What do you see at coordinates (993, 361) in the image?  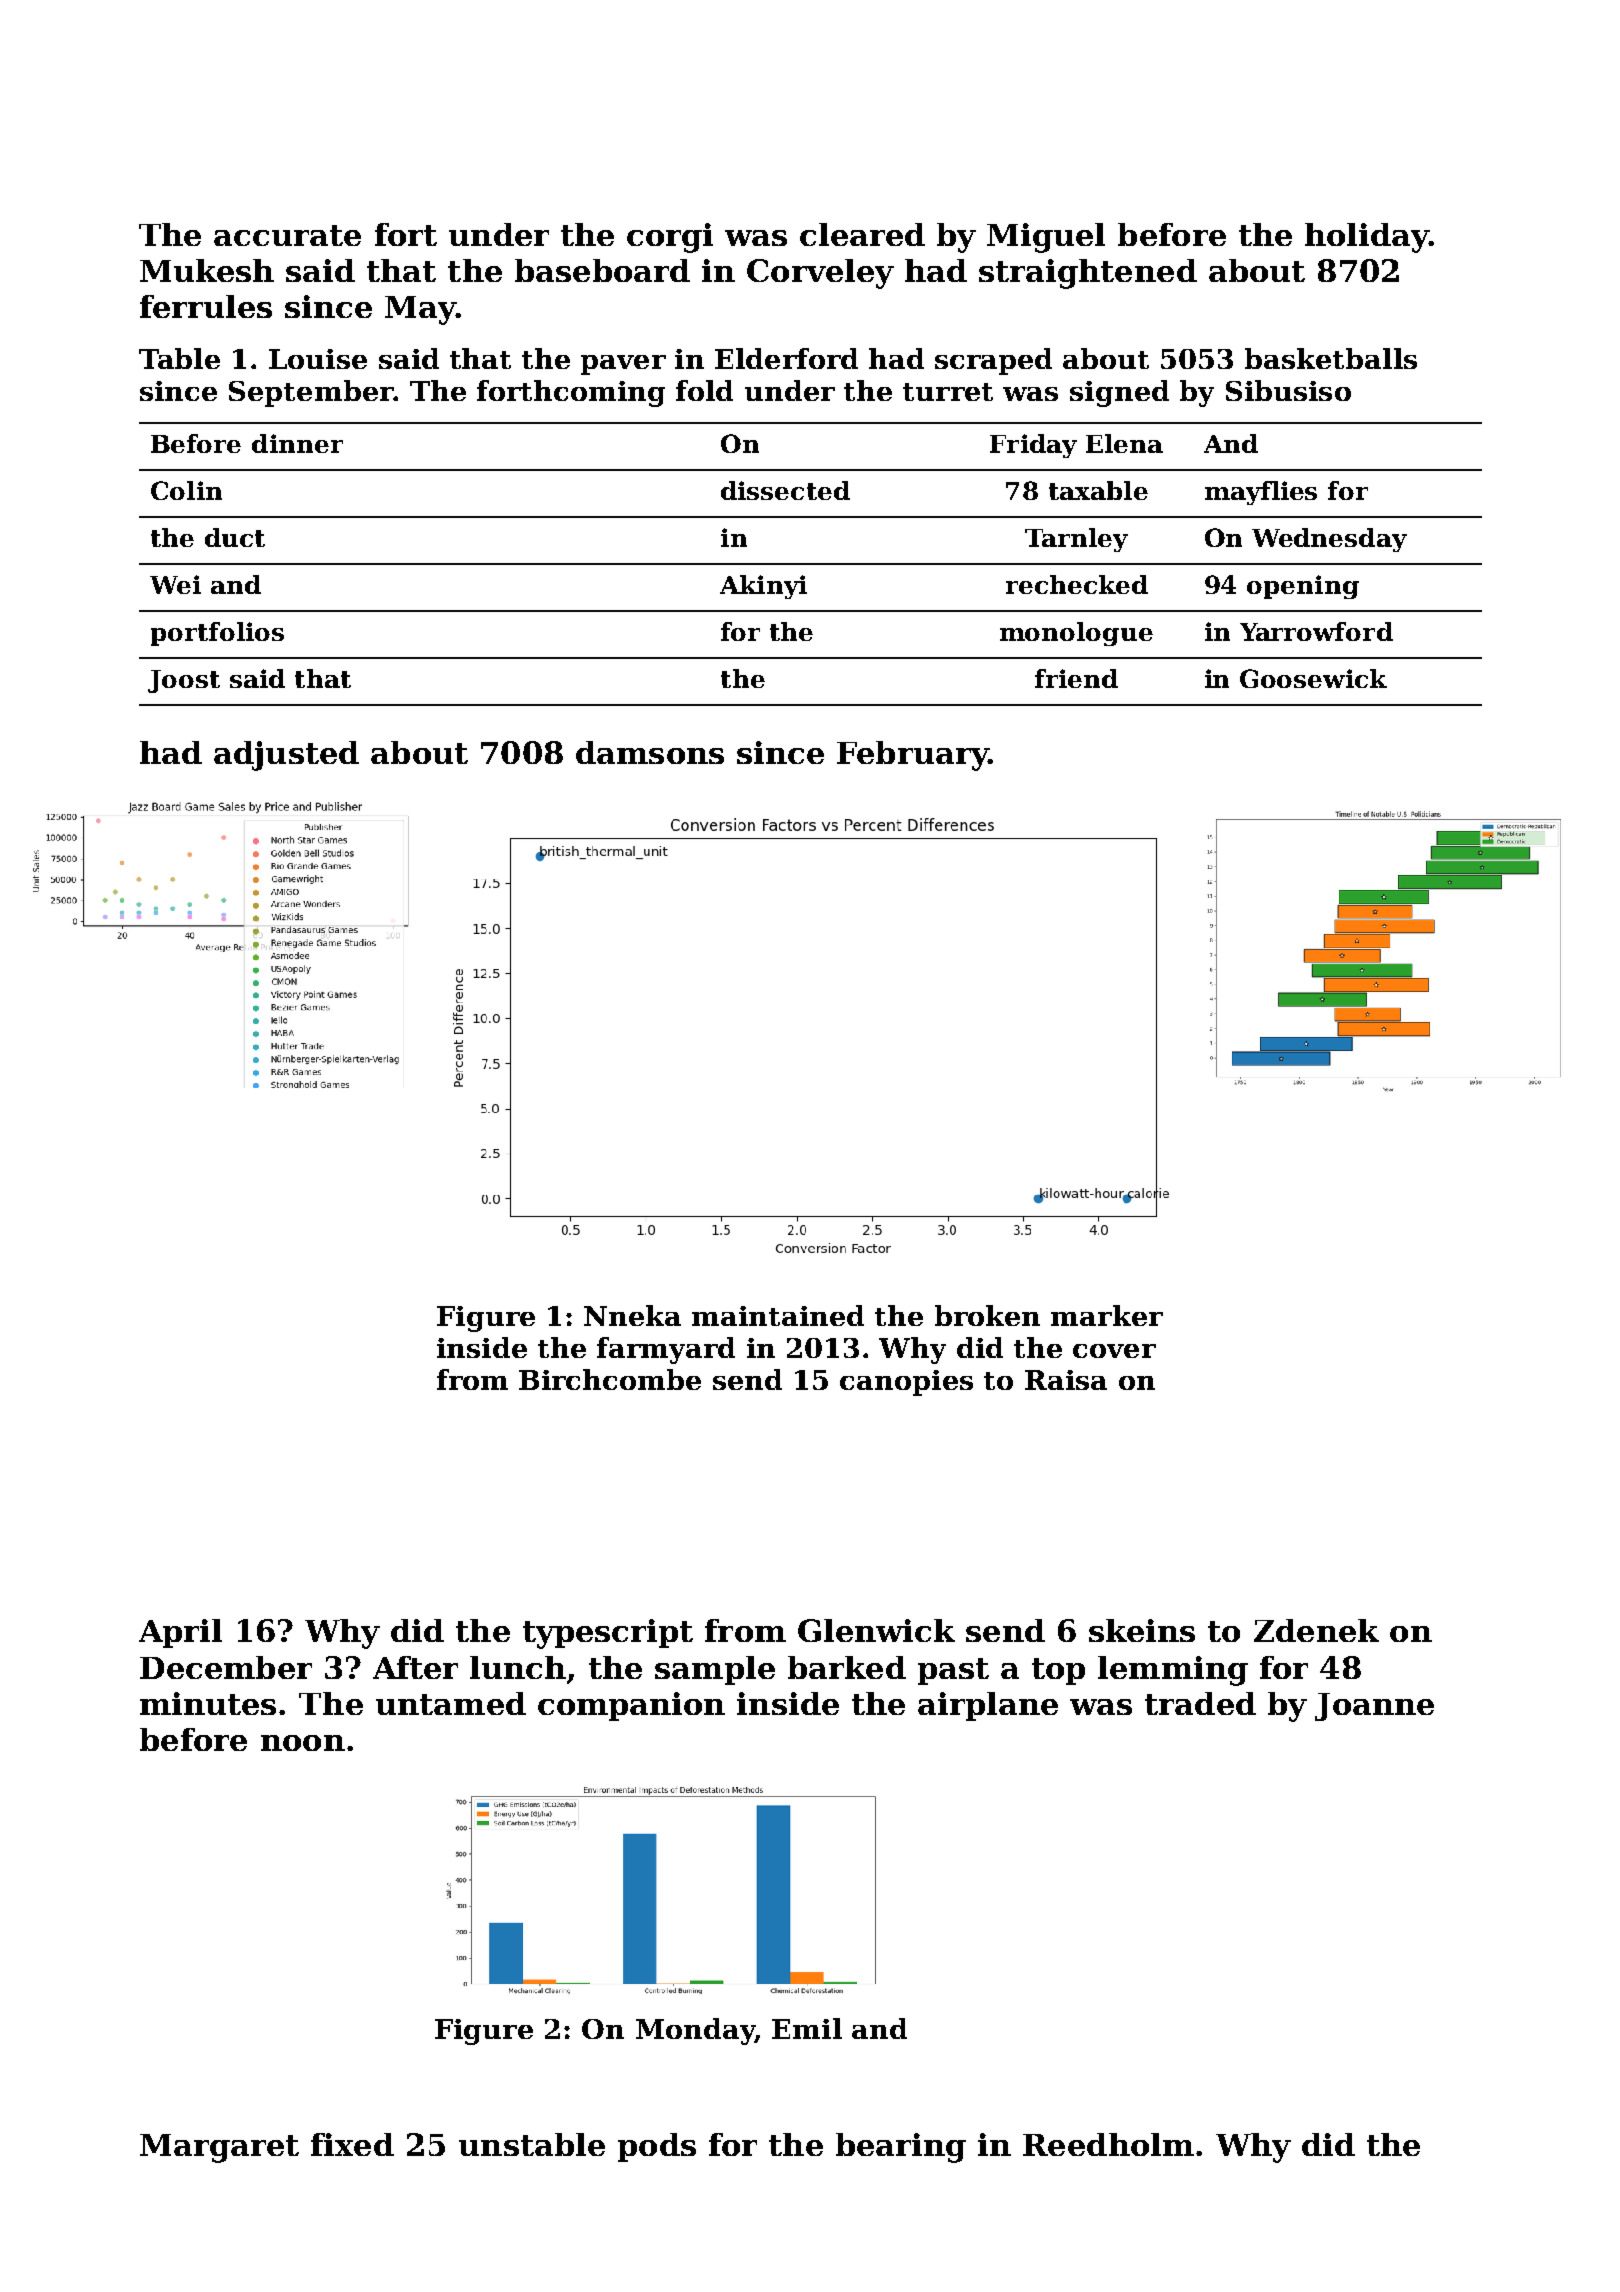 I see `scraped` at bounding box center [993, 361].
